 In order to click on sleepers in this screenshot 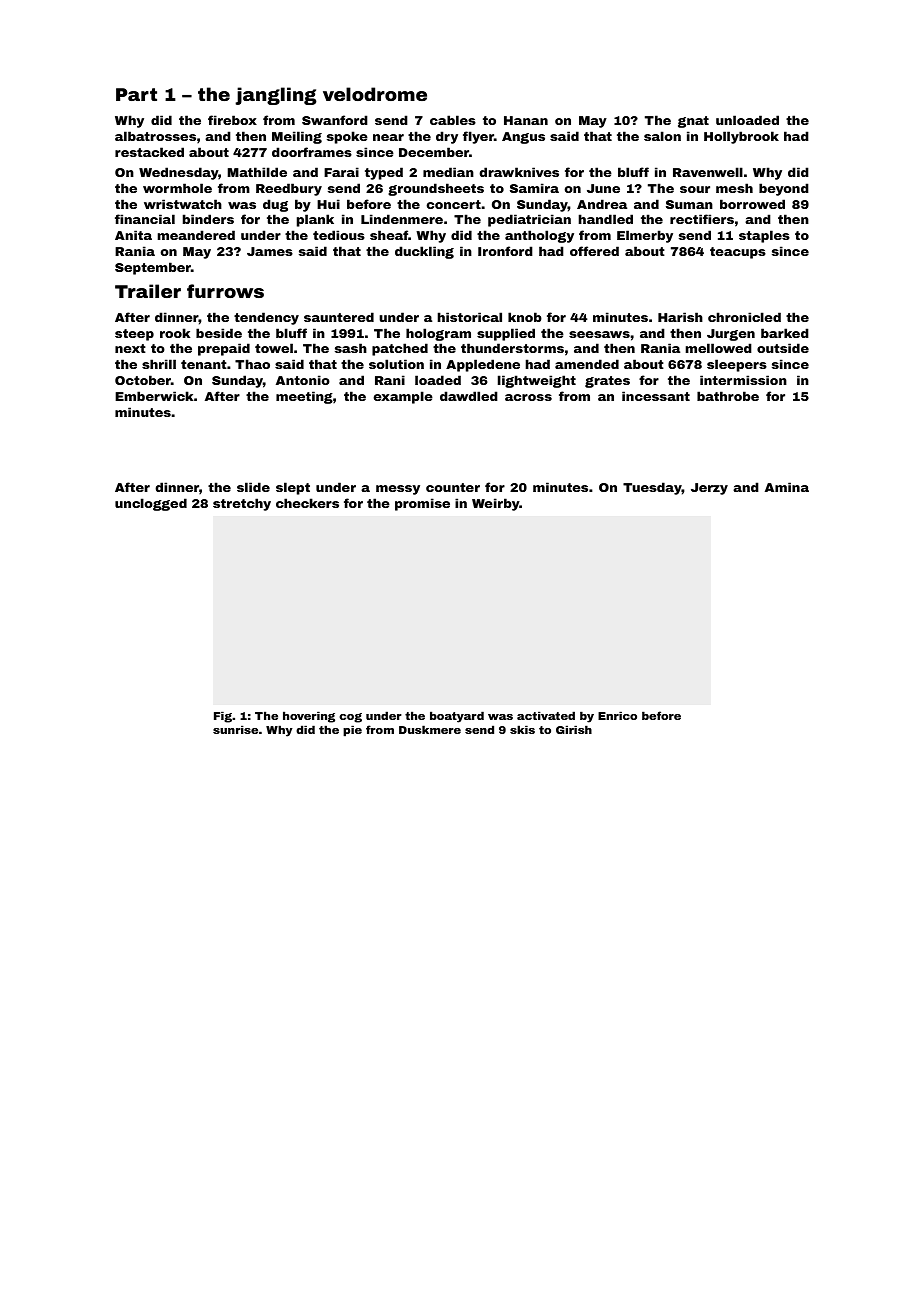, I will do `click(737, 365)`.
